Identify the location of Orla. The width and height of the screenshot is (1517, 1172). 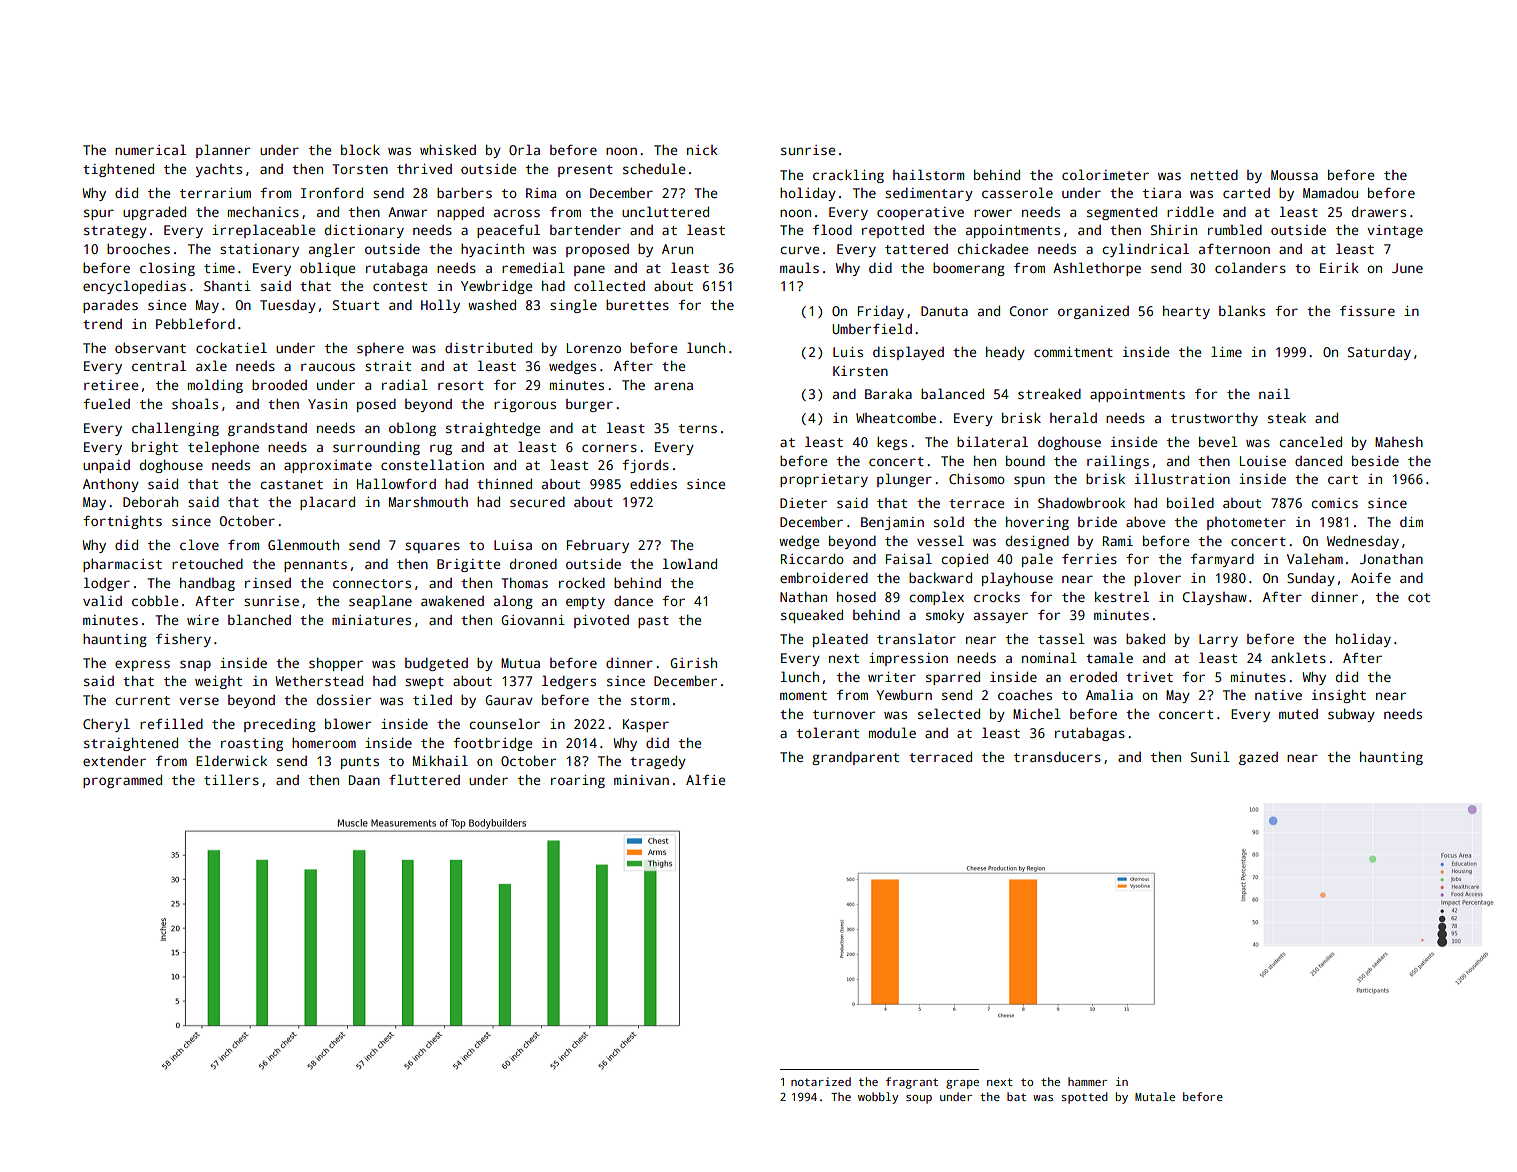
(524, 149).
